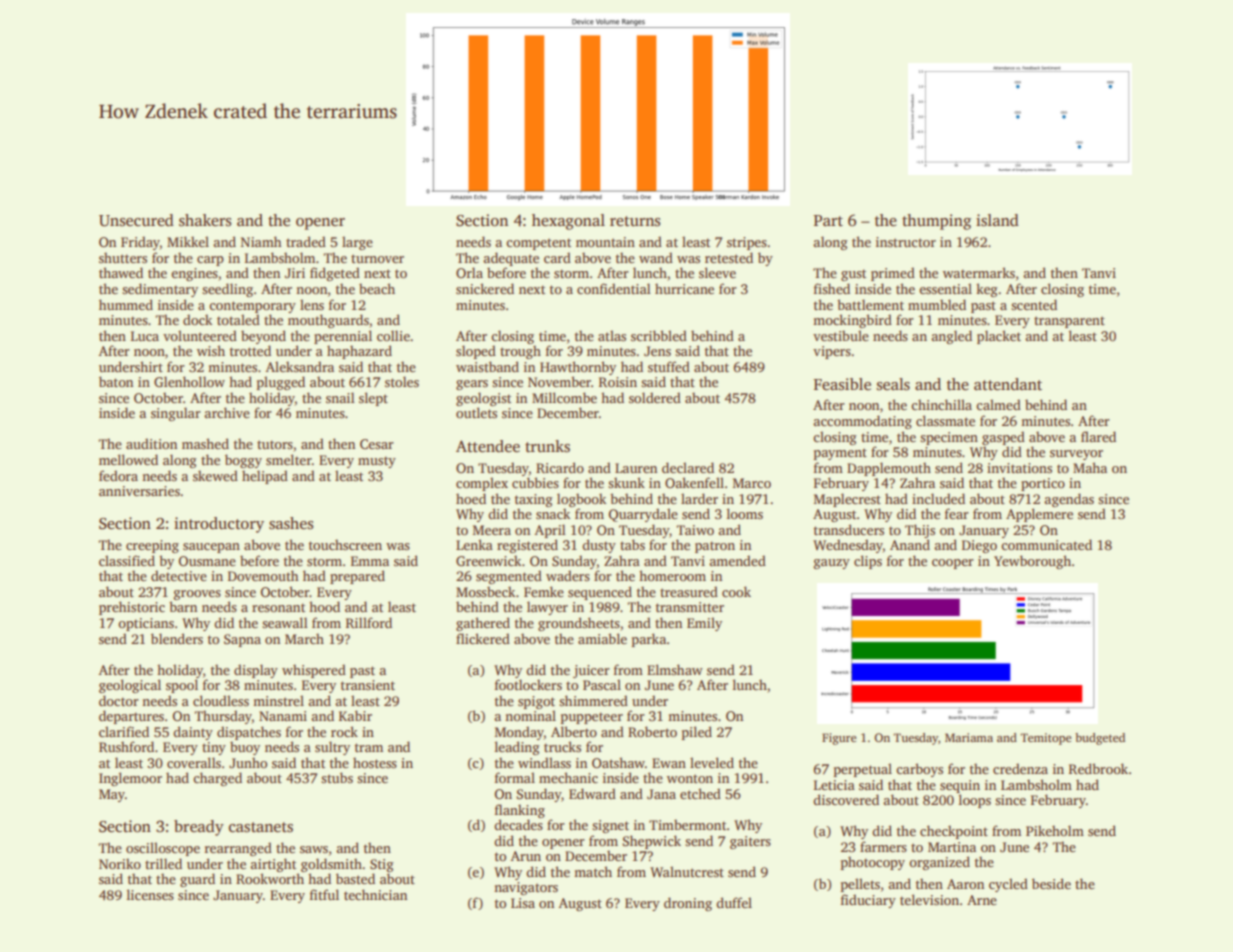 The height and width of the screenshot is (952, 1233). What do you see at coordinates (525, 856) in the screenshot?
I see `Arun` at bounding box center [525, 856].
